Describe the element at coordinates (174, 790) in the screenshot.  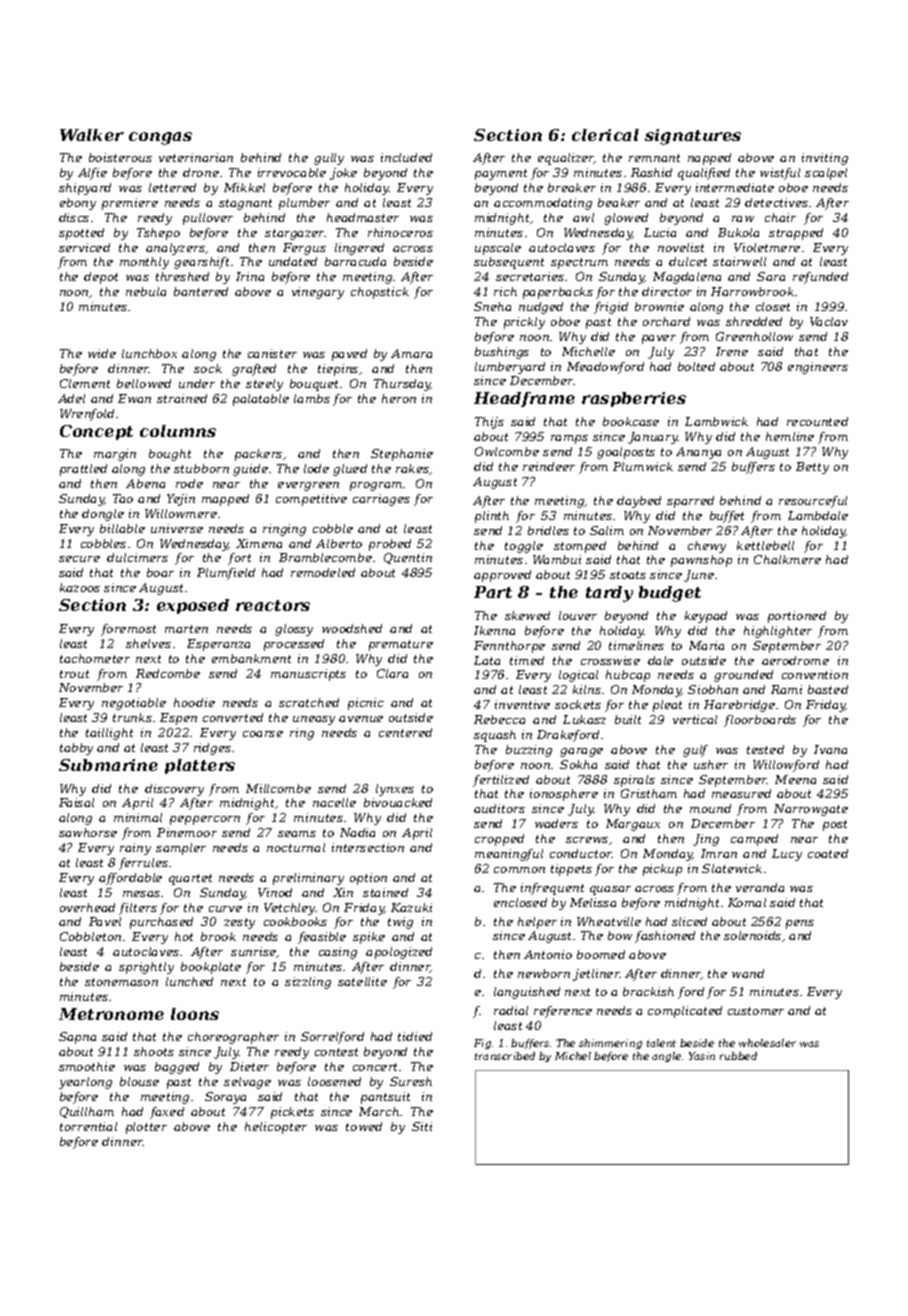
I see `discovery` at that location.
